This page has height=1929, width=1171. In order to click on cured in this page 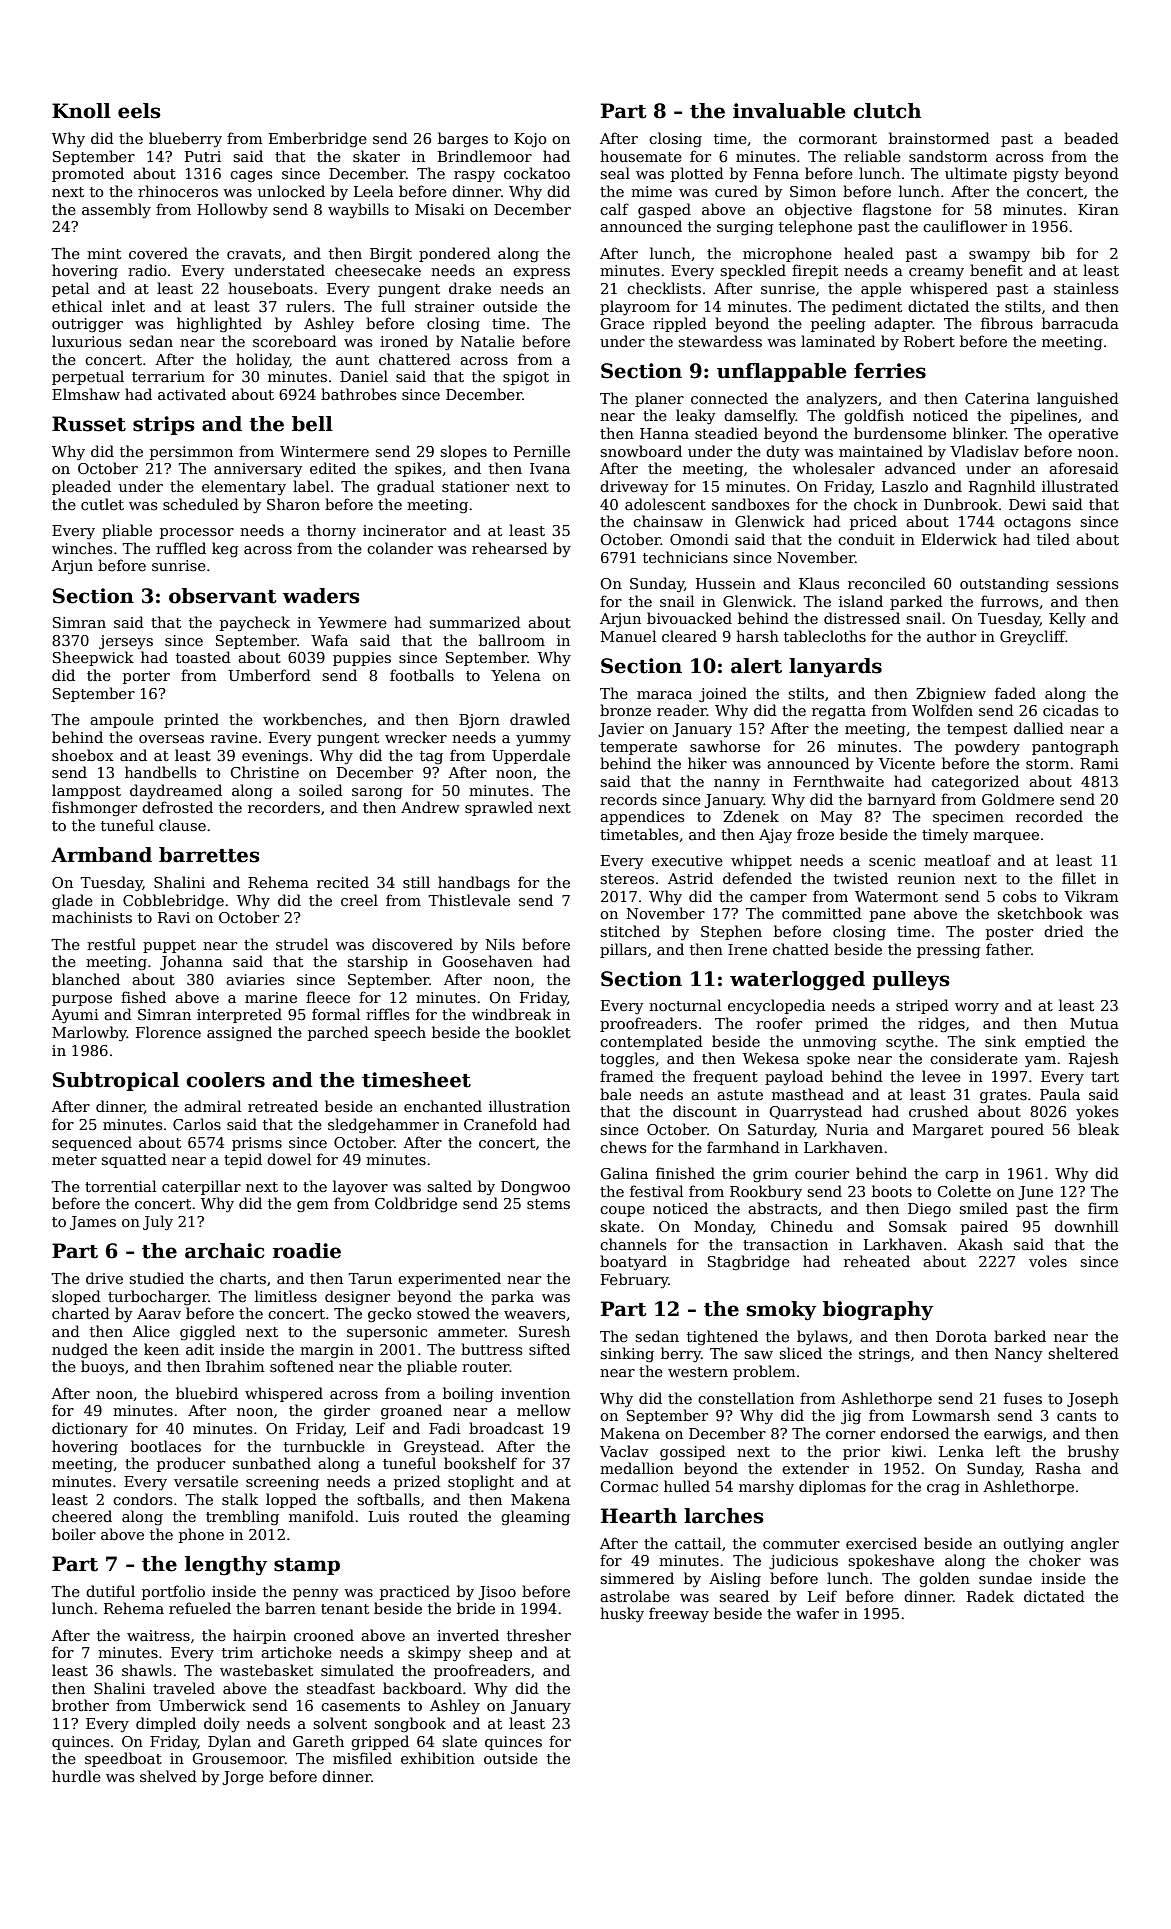, I will do `click(736, 191)`.
